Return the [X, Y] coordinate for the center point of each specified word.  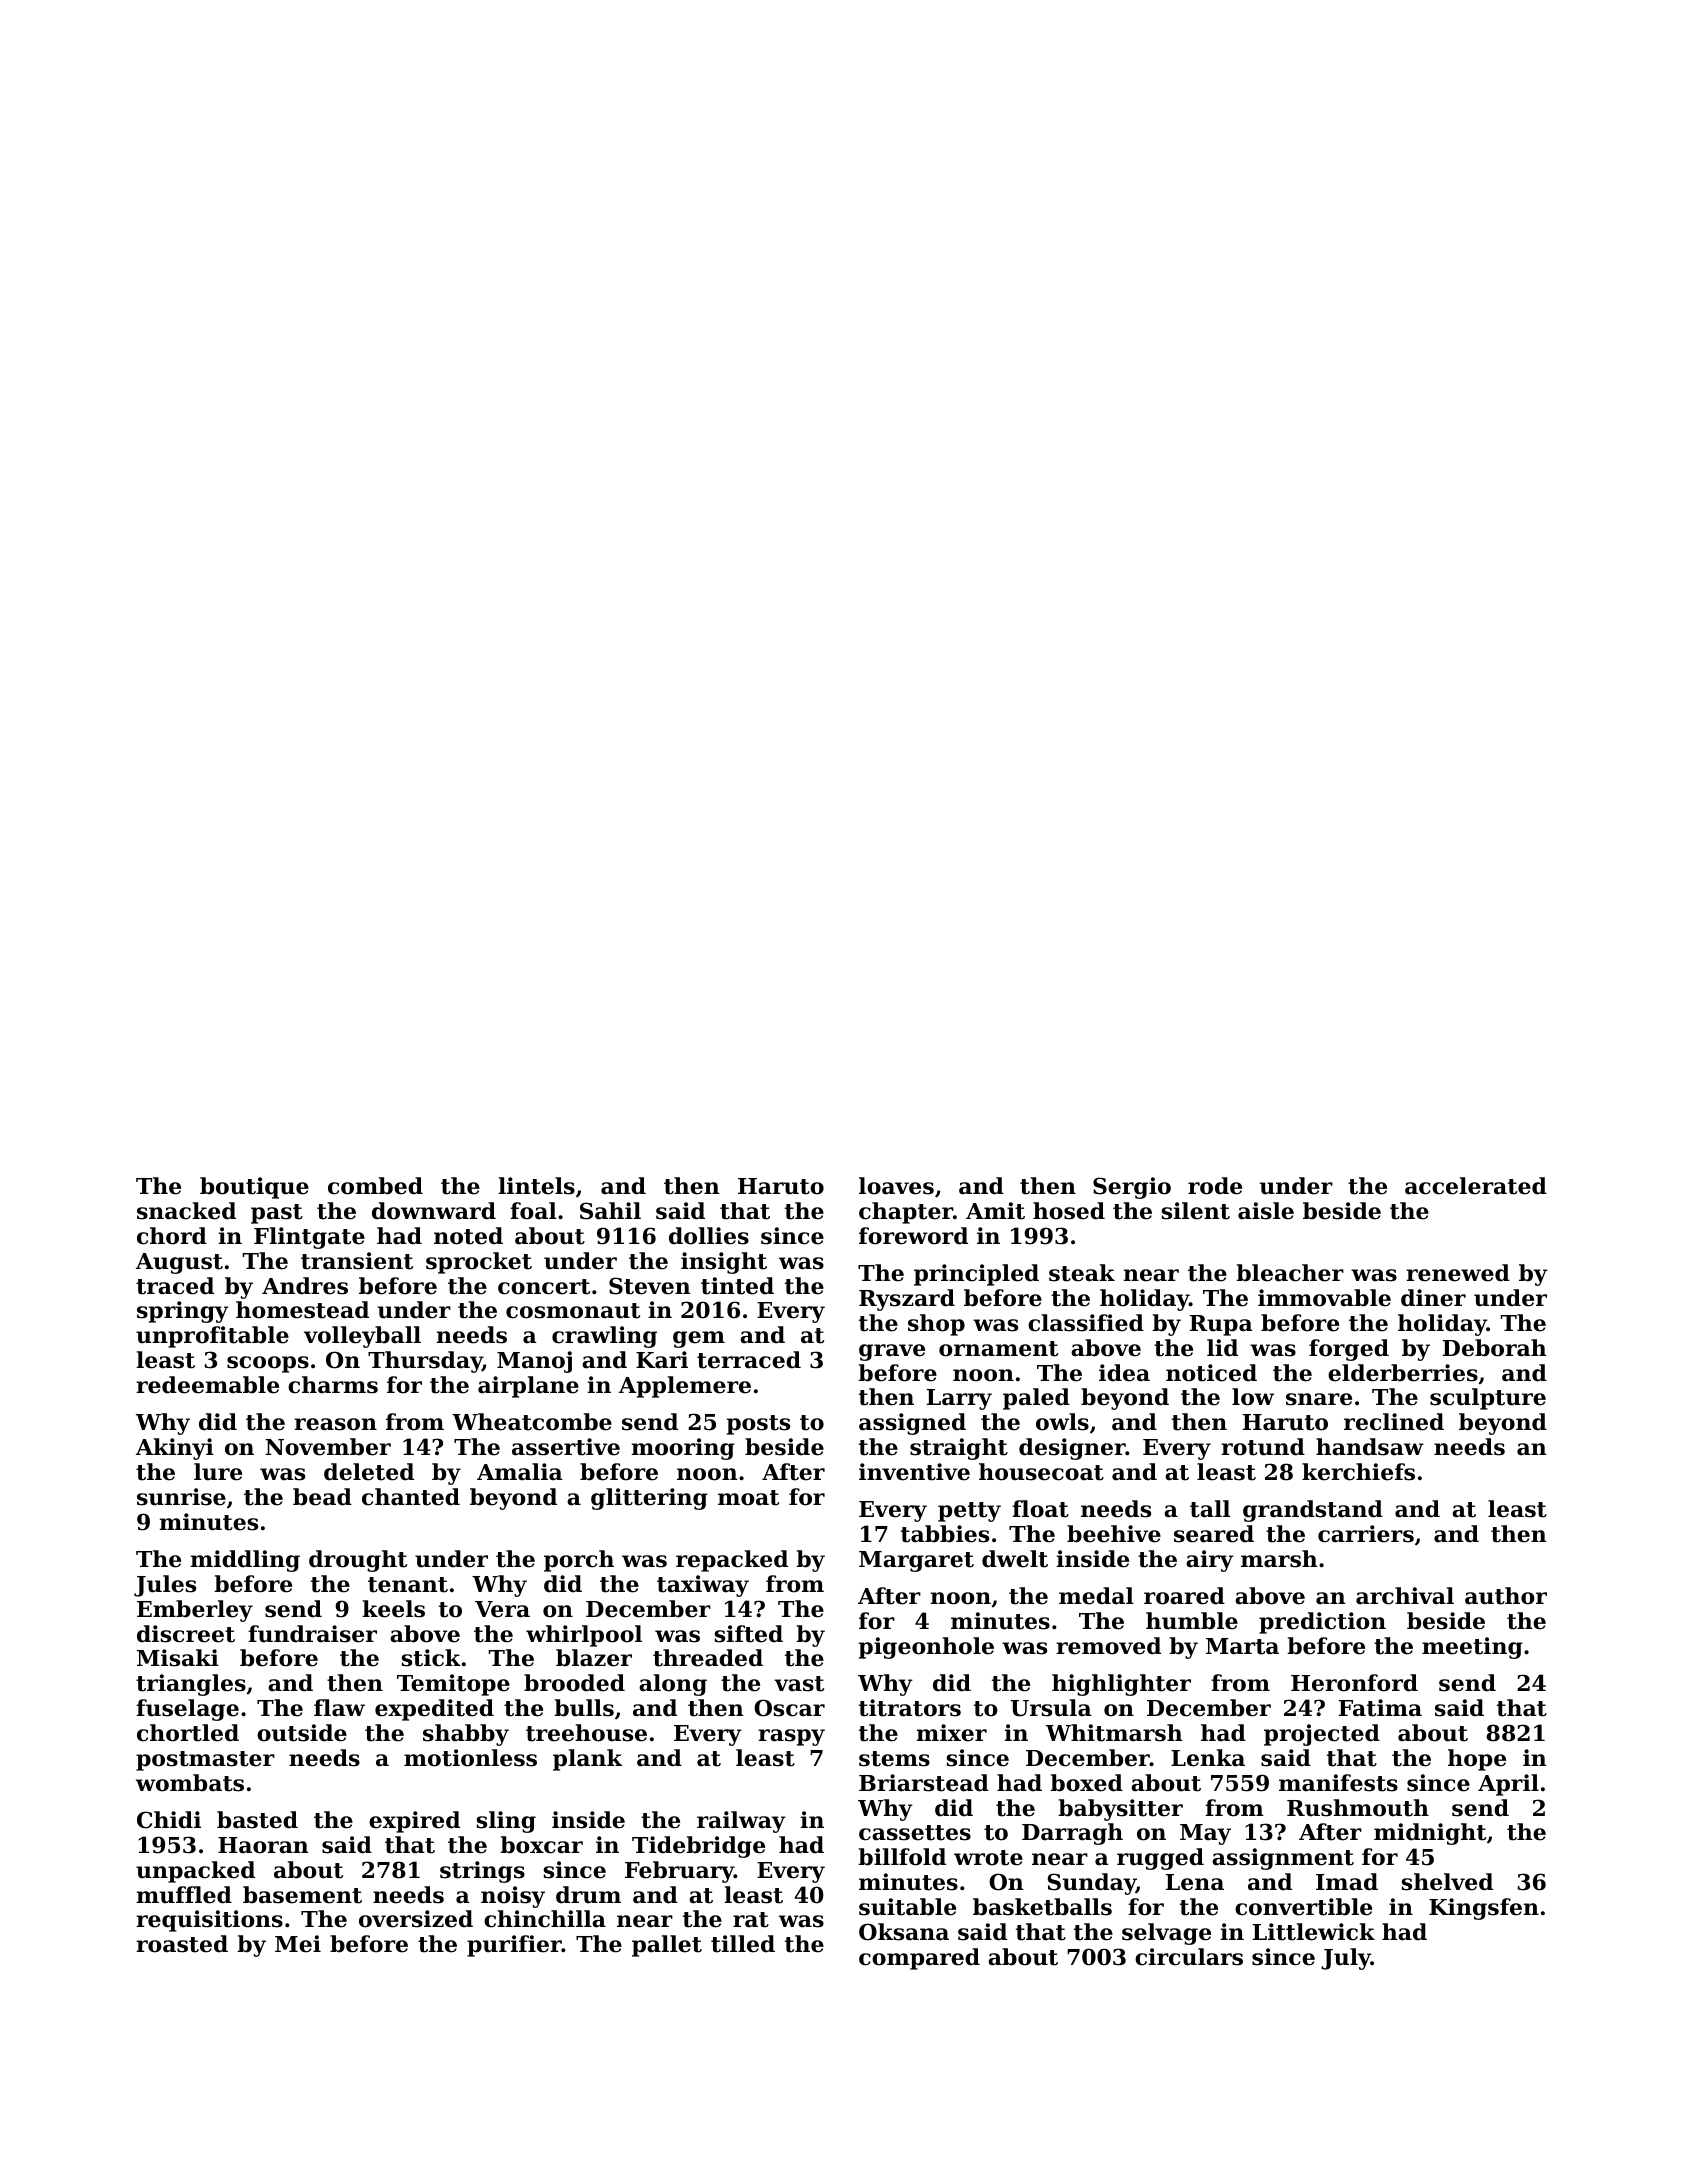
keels [393, 1609]
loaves [896, 1186]
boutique [254, 1188]
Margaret [916, 1561]
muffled [184, 1895]
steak [1082, 1273]
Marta [1242, 1646]
